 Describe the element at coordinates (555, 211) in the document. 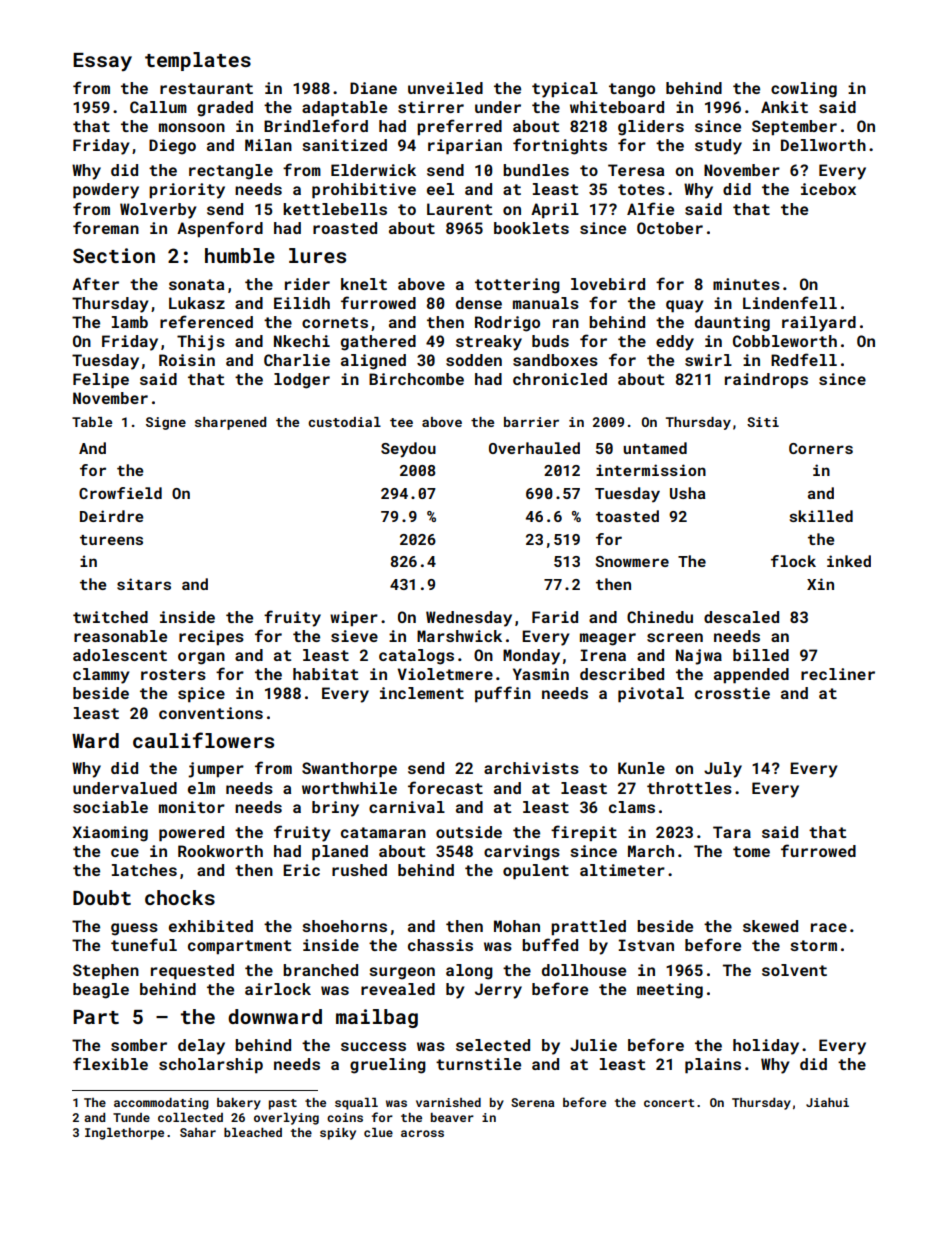

I see `April` at that location.
